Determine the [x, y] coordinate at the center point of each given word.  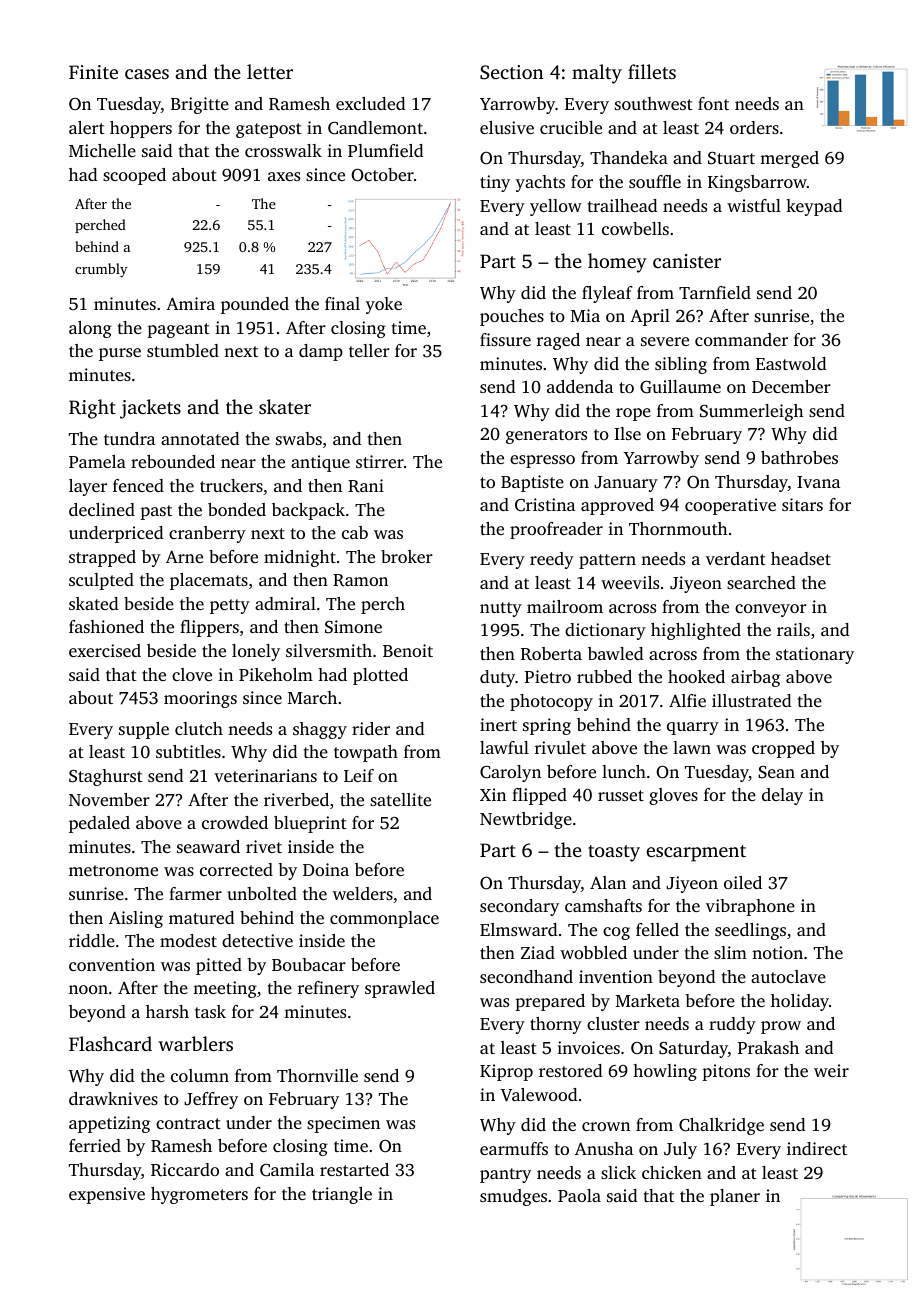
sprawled [400, 989]
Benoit [408, 650]
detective [257, 940]
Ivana [818, 482]
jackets [150, 409]
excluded [371, 103]
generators [546, 436]
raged [558, 341]
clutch [199, 728]
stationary [815, 655]
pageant [178, 330]
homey [617, 263]
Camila [287, 1170]
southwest [654, 103]
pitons [726, 1072]
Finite [93, 72]
